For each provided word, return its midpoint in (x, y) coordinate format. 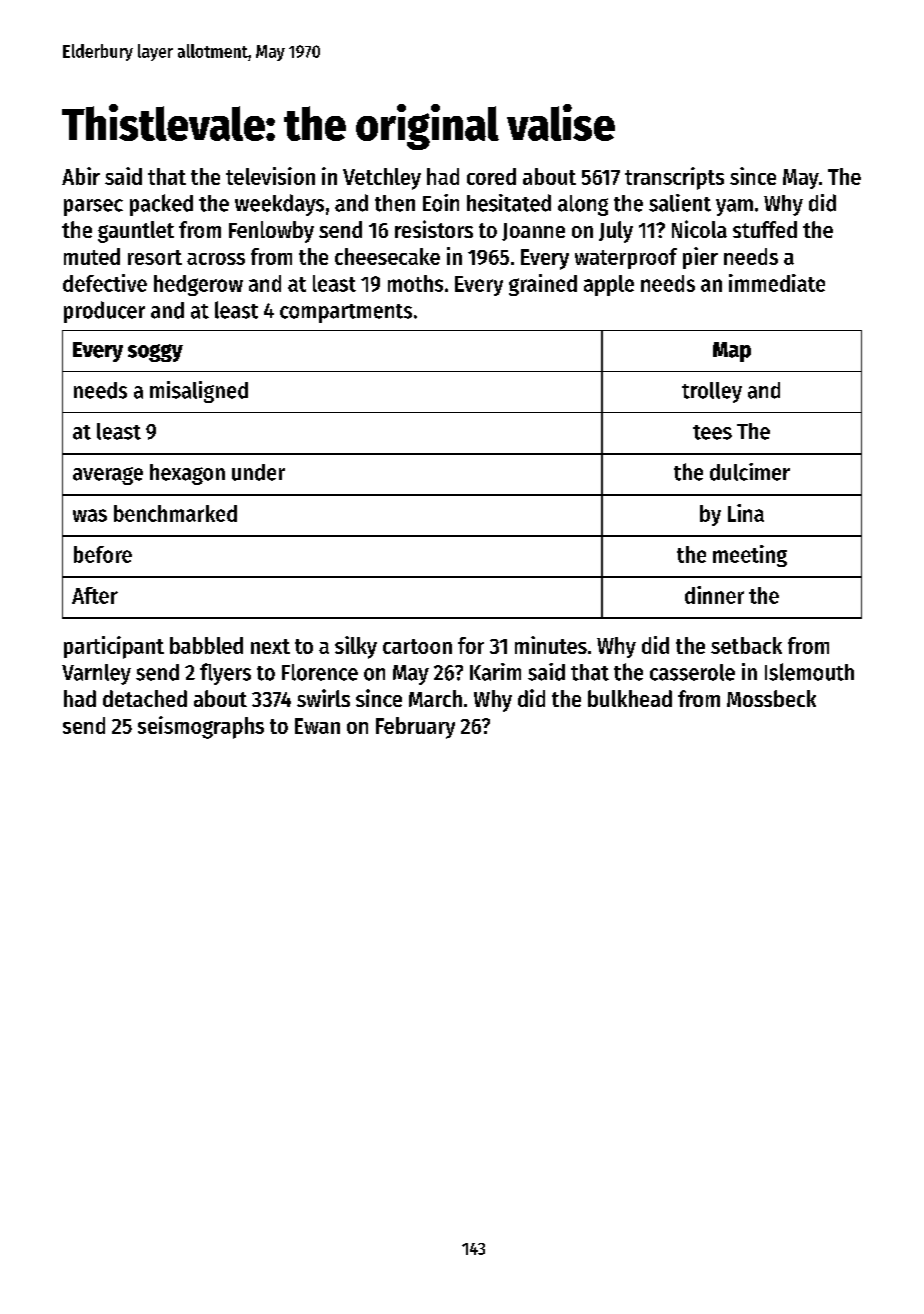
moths (415, 283)
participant (114, 647)
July (616, 232)
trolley (712, 392)
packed (161, 205)
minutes (551, 645)
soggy (155, 353)
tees (712, 432)
